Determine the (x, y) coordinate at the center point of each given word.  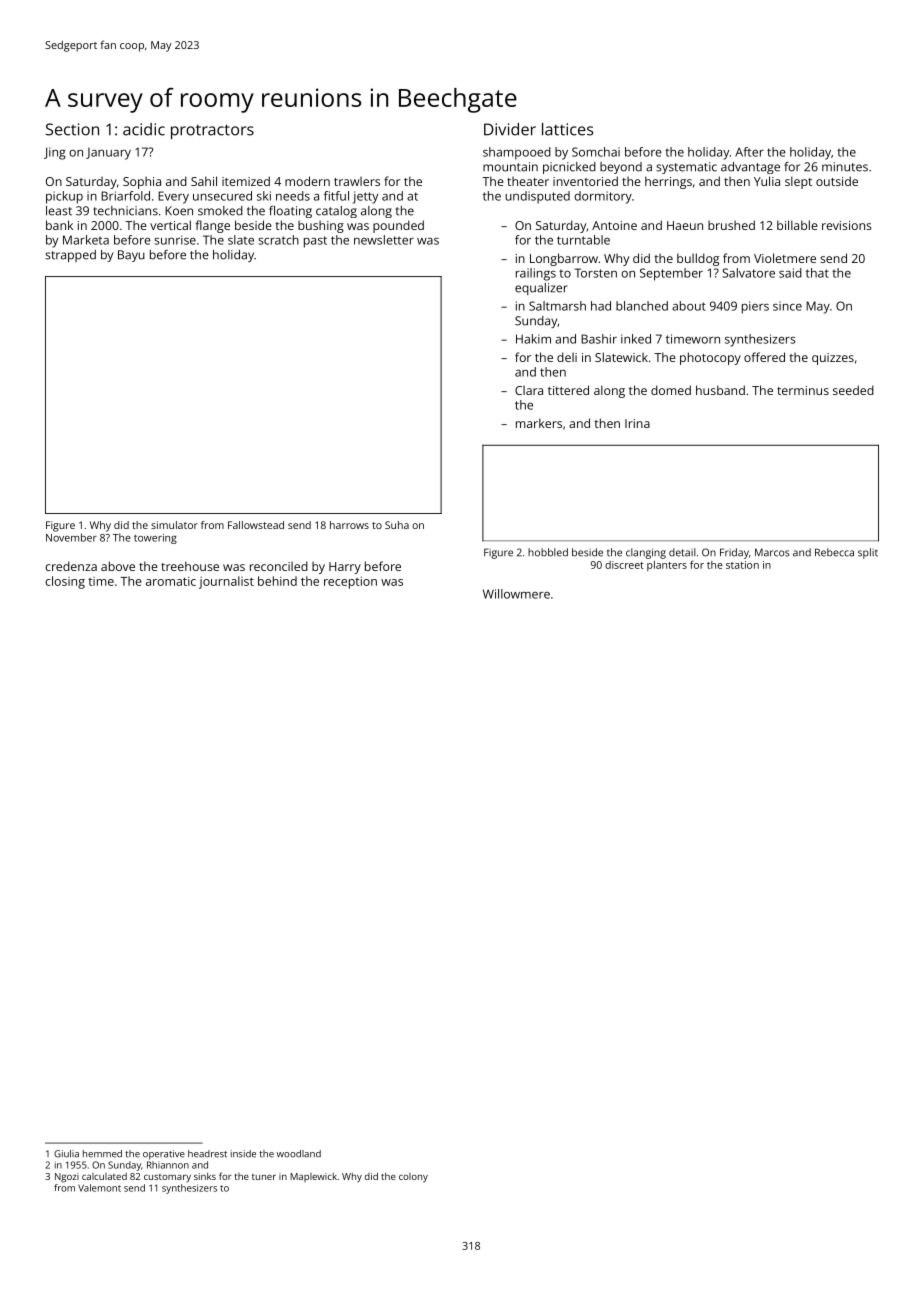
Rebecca (834, 552)
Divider (510, 129)
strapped (70, 256)
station (742, 565)
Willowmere (516, 594)
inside (243, 1154)
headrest (207, 1154)
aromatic (171, 581)
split (868, 553)
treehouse (190, 566)
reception (350, 583)
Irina (637, 423)
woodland (299, 1154)
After (749, 152)
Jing (55, 153)
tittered (568, 390)
